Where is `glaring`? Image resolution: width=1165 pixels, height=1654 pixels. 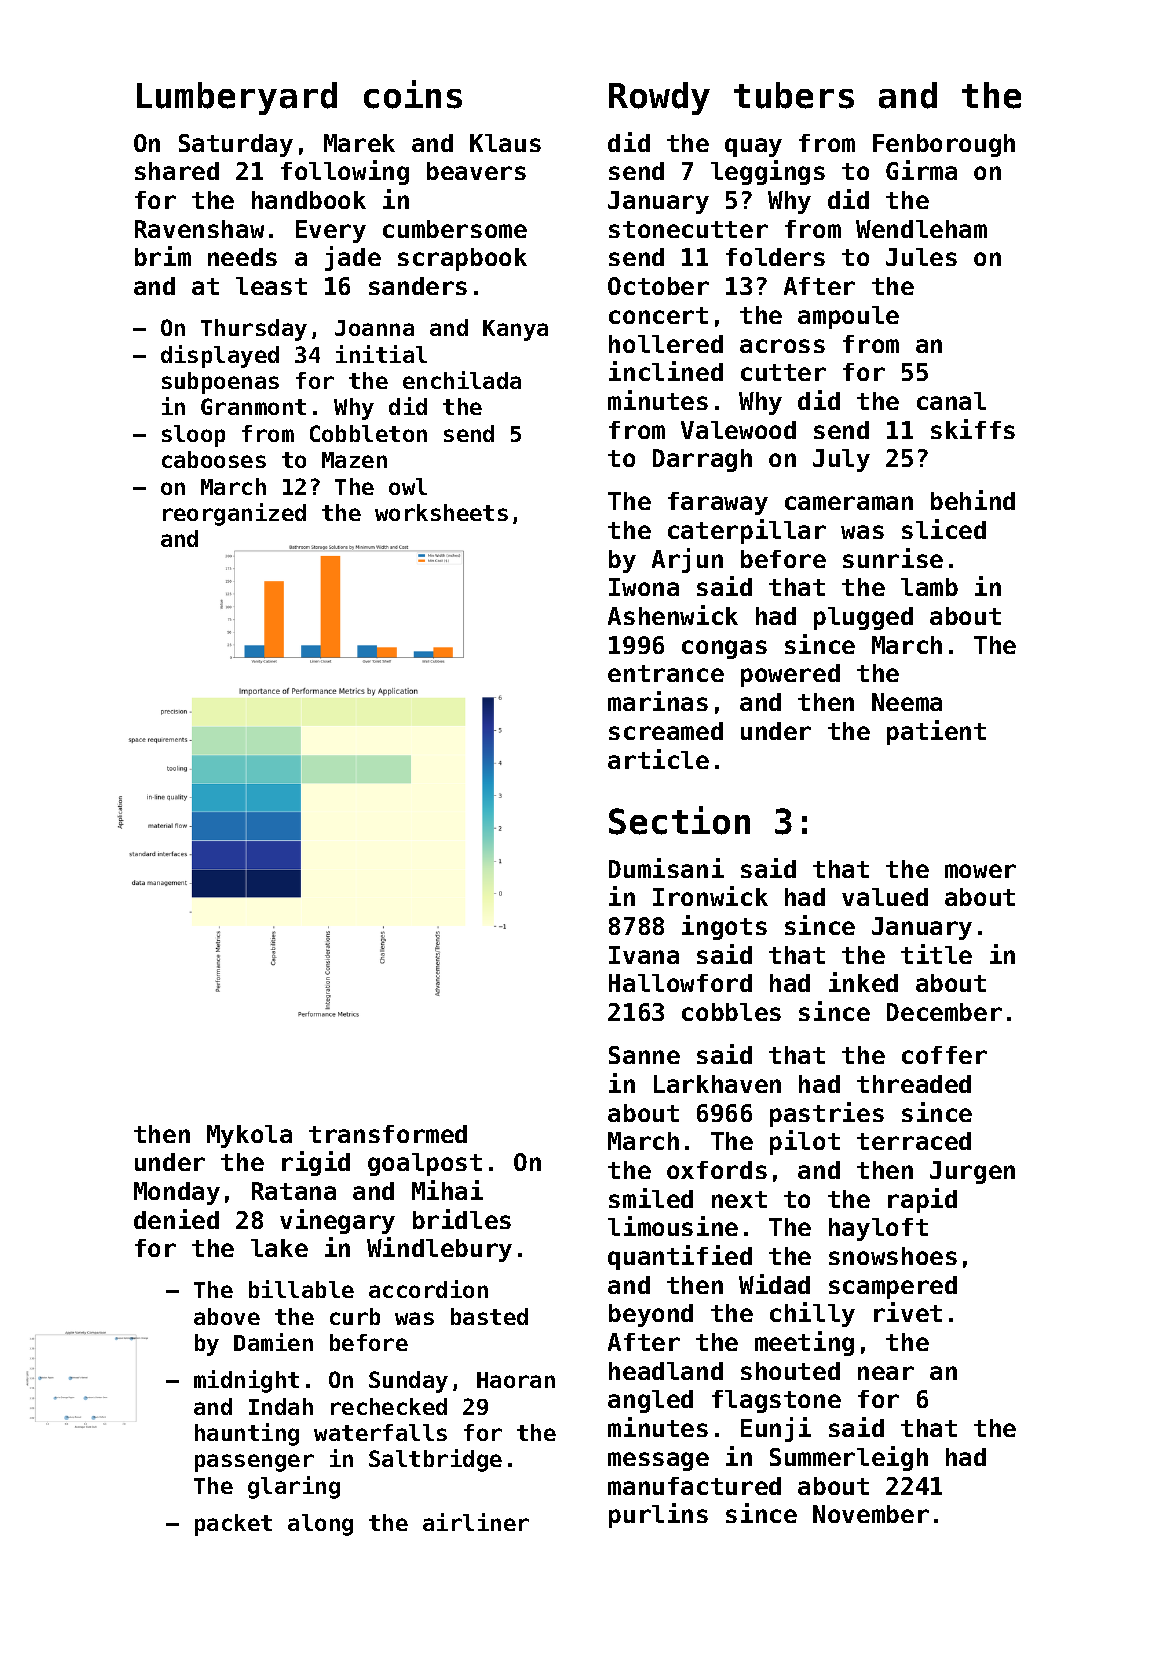 glaring is located at coordinates (294, 1487).
